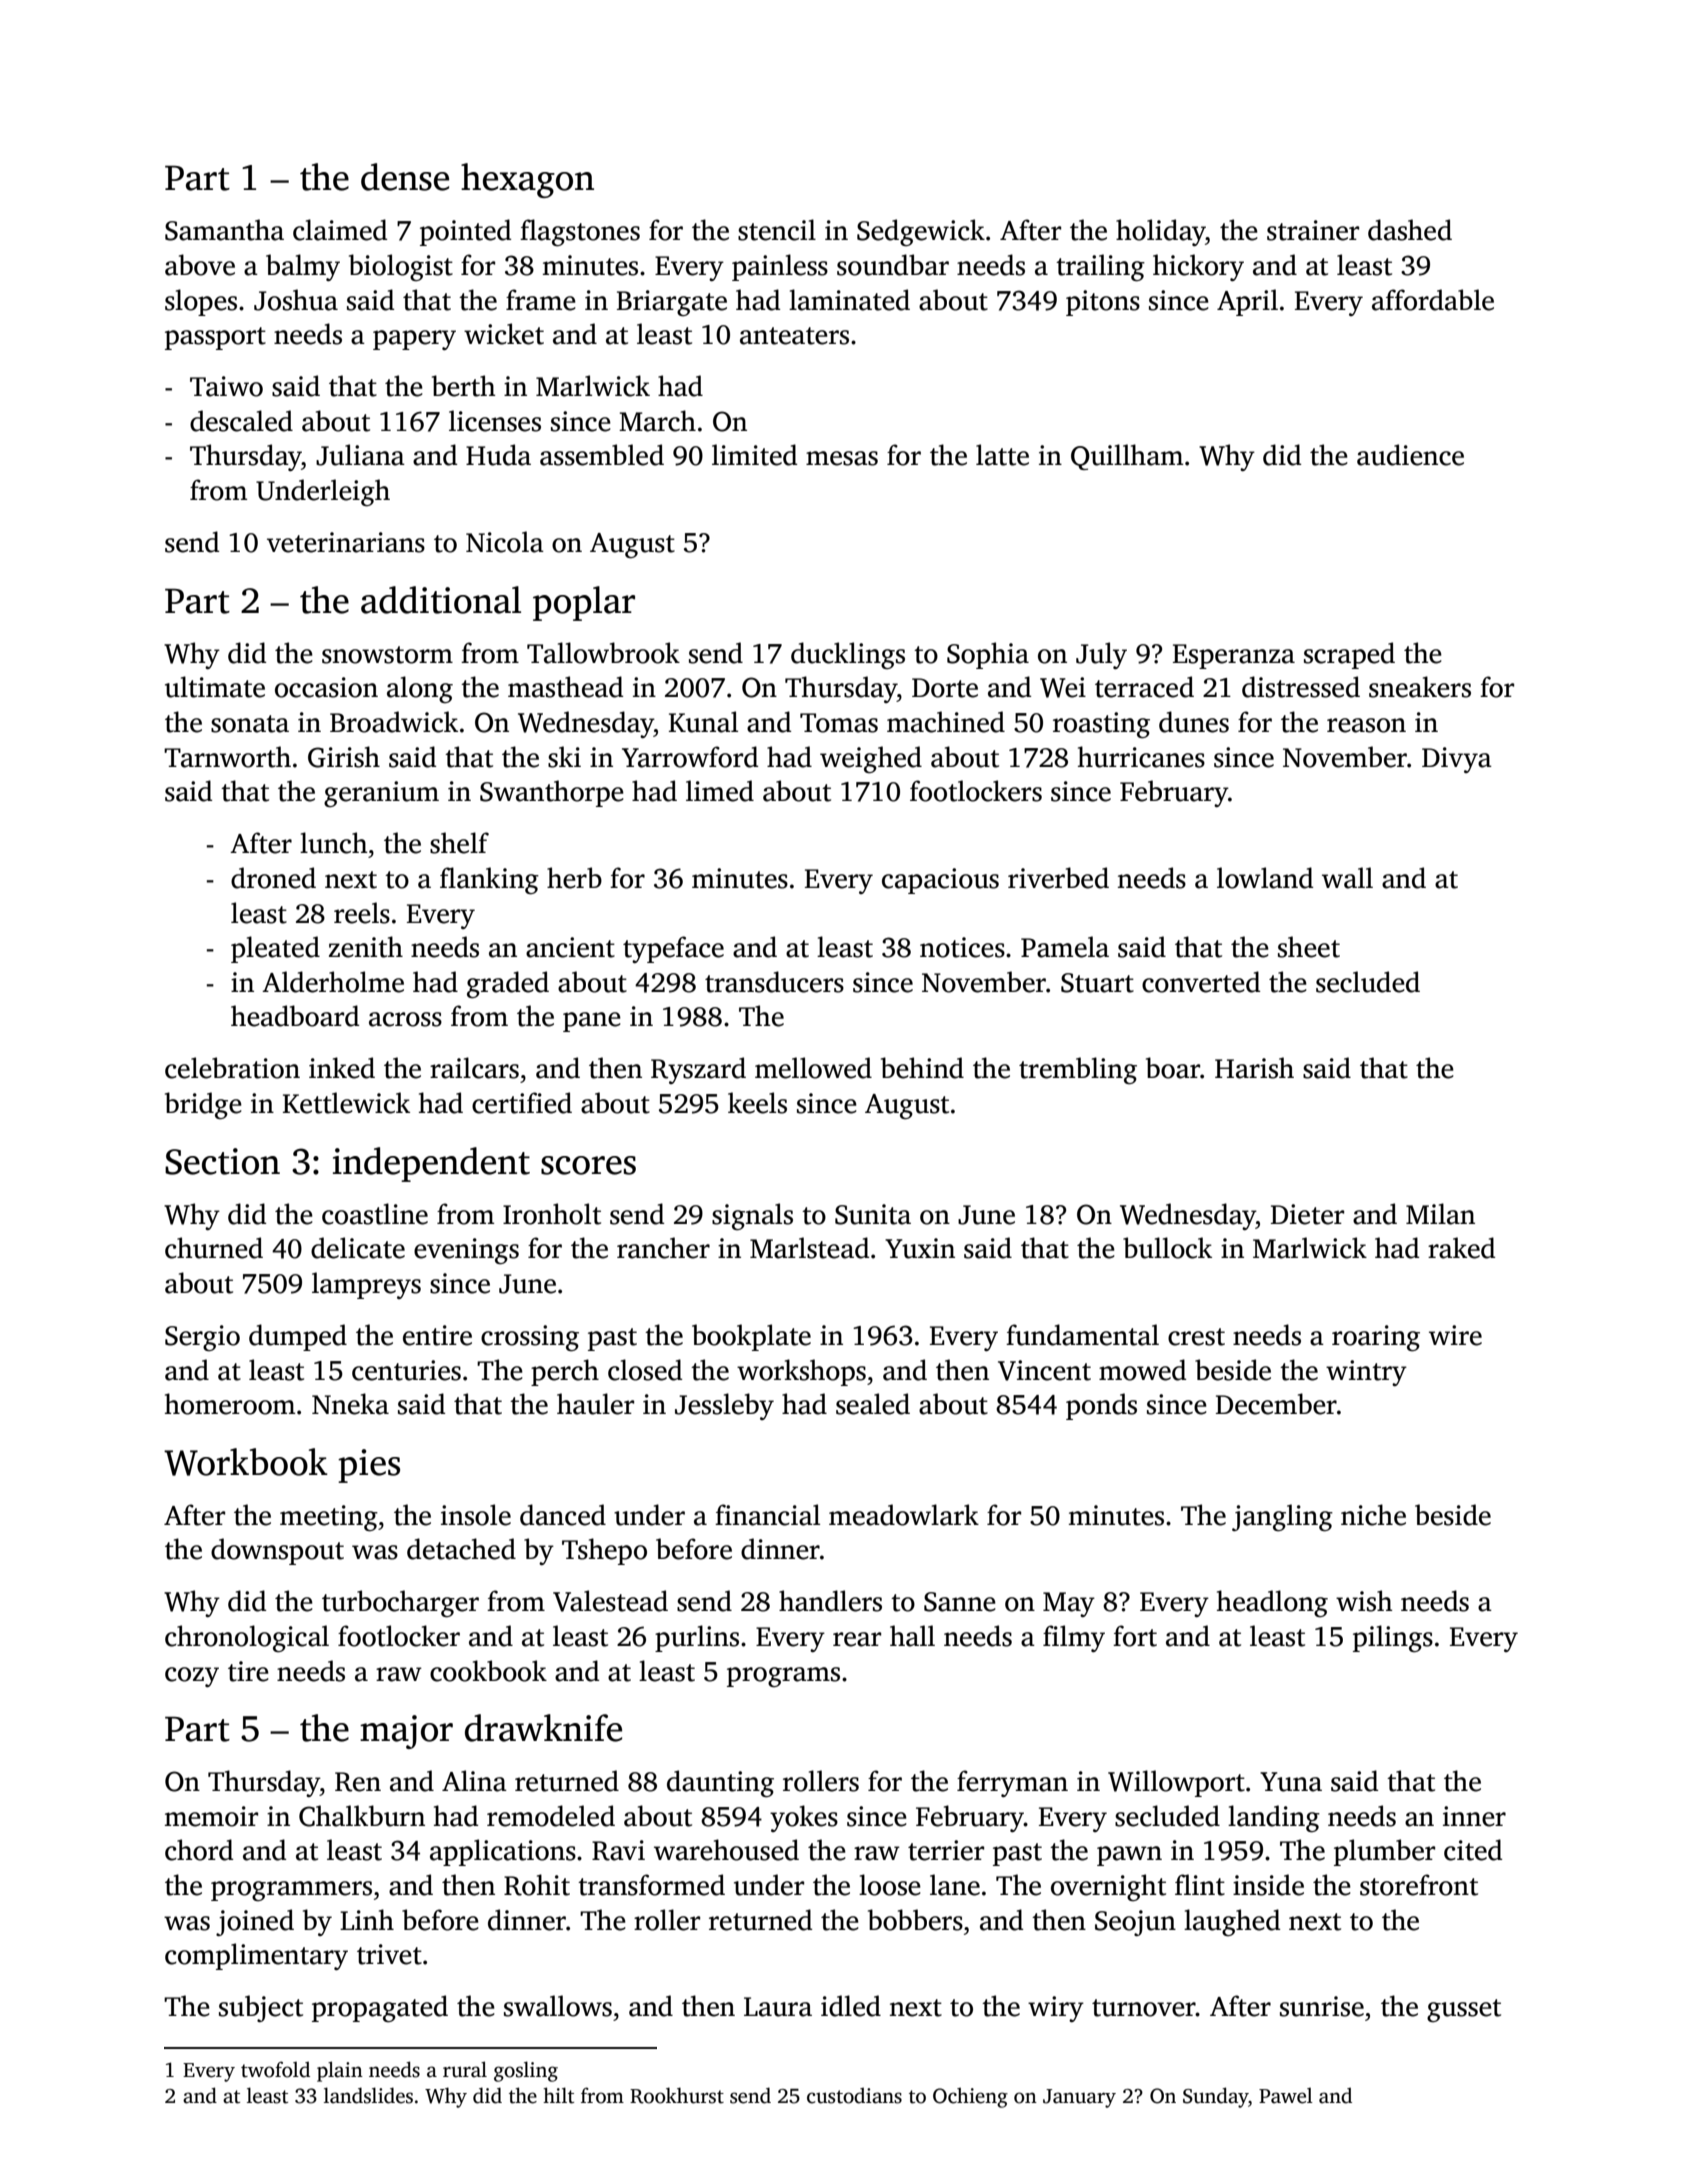 This page has height=2178, width=1683. Describe the element at coordinates (405, 177) in the page. I see `dense` at that location.
